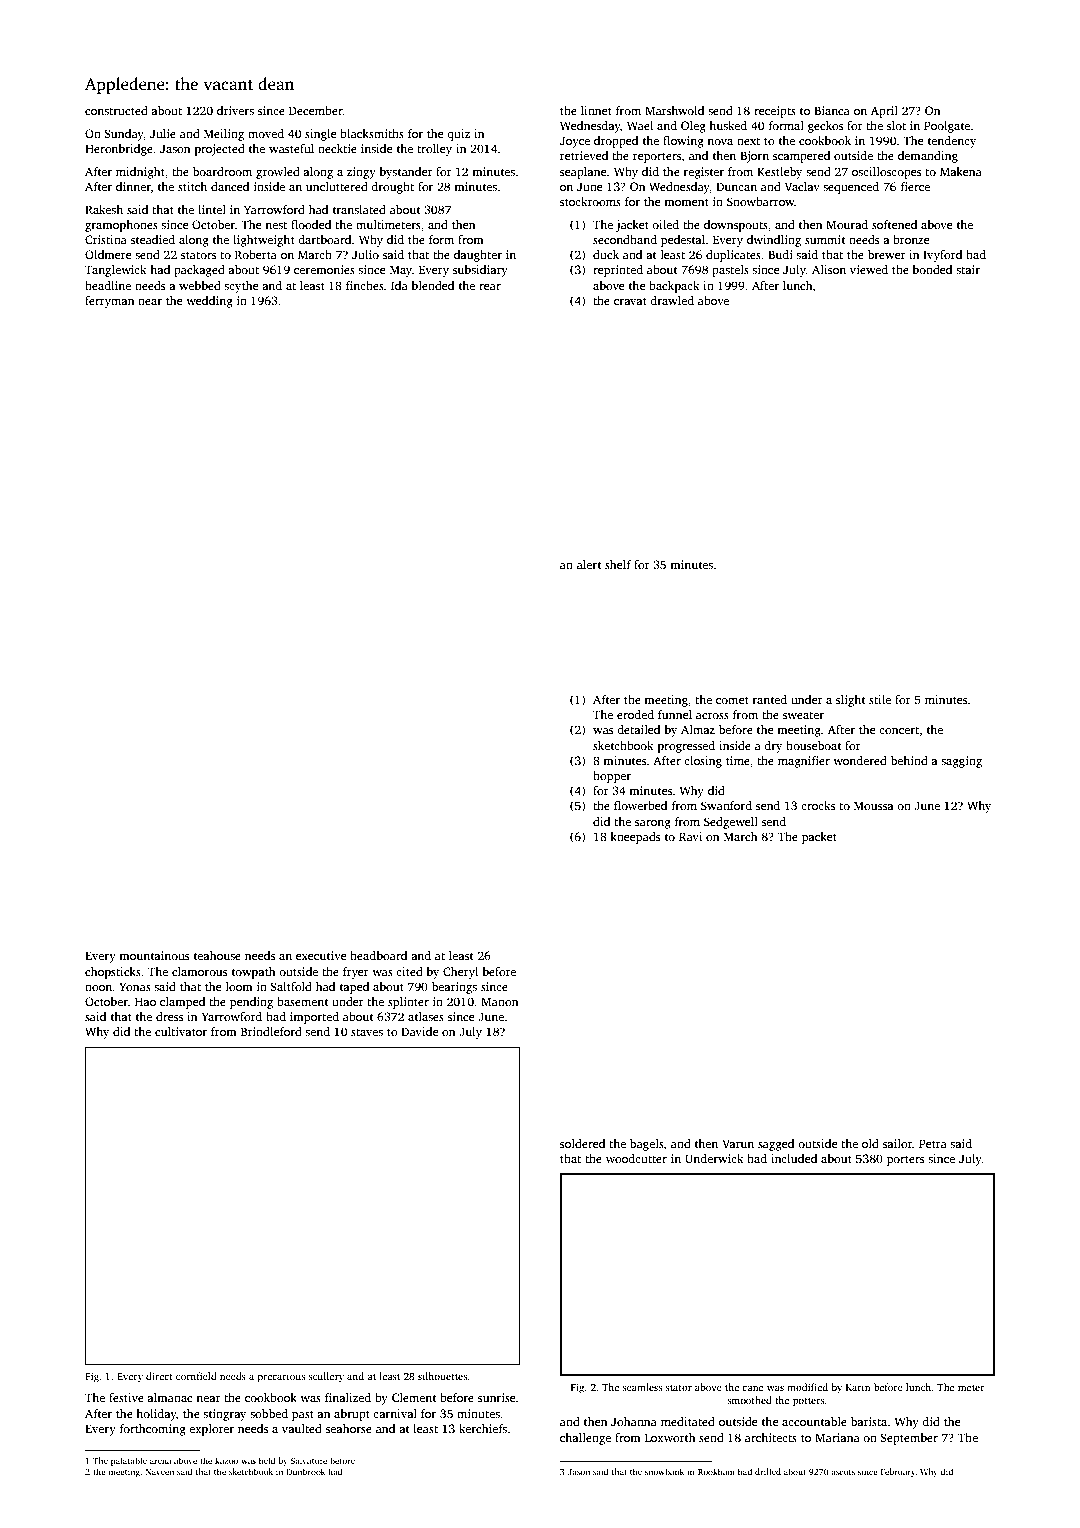 The height and width of the document is (1528, 1080). What do you see at coordinates (672, 300) in the document?
I see `drawled` at bounding box center [672, 300].
